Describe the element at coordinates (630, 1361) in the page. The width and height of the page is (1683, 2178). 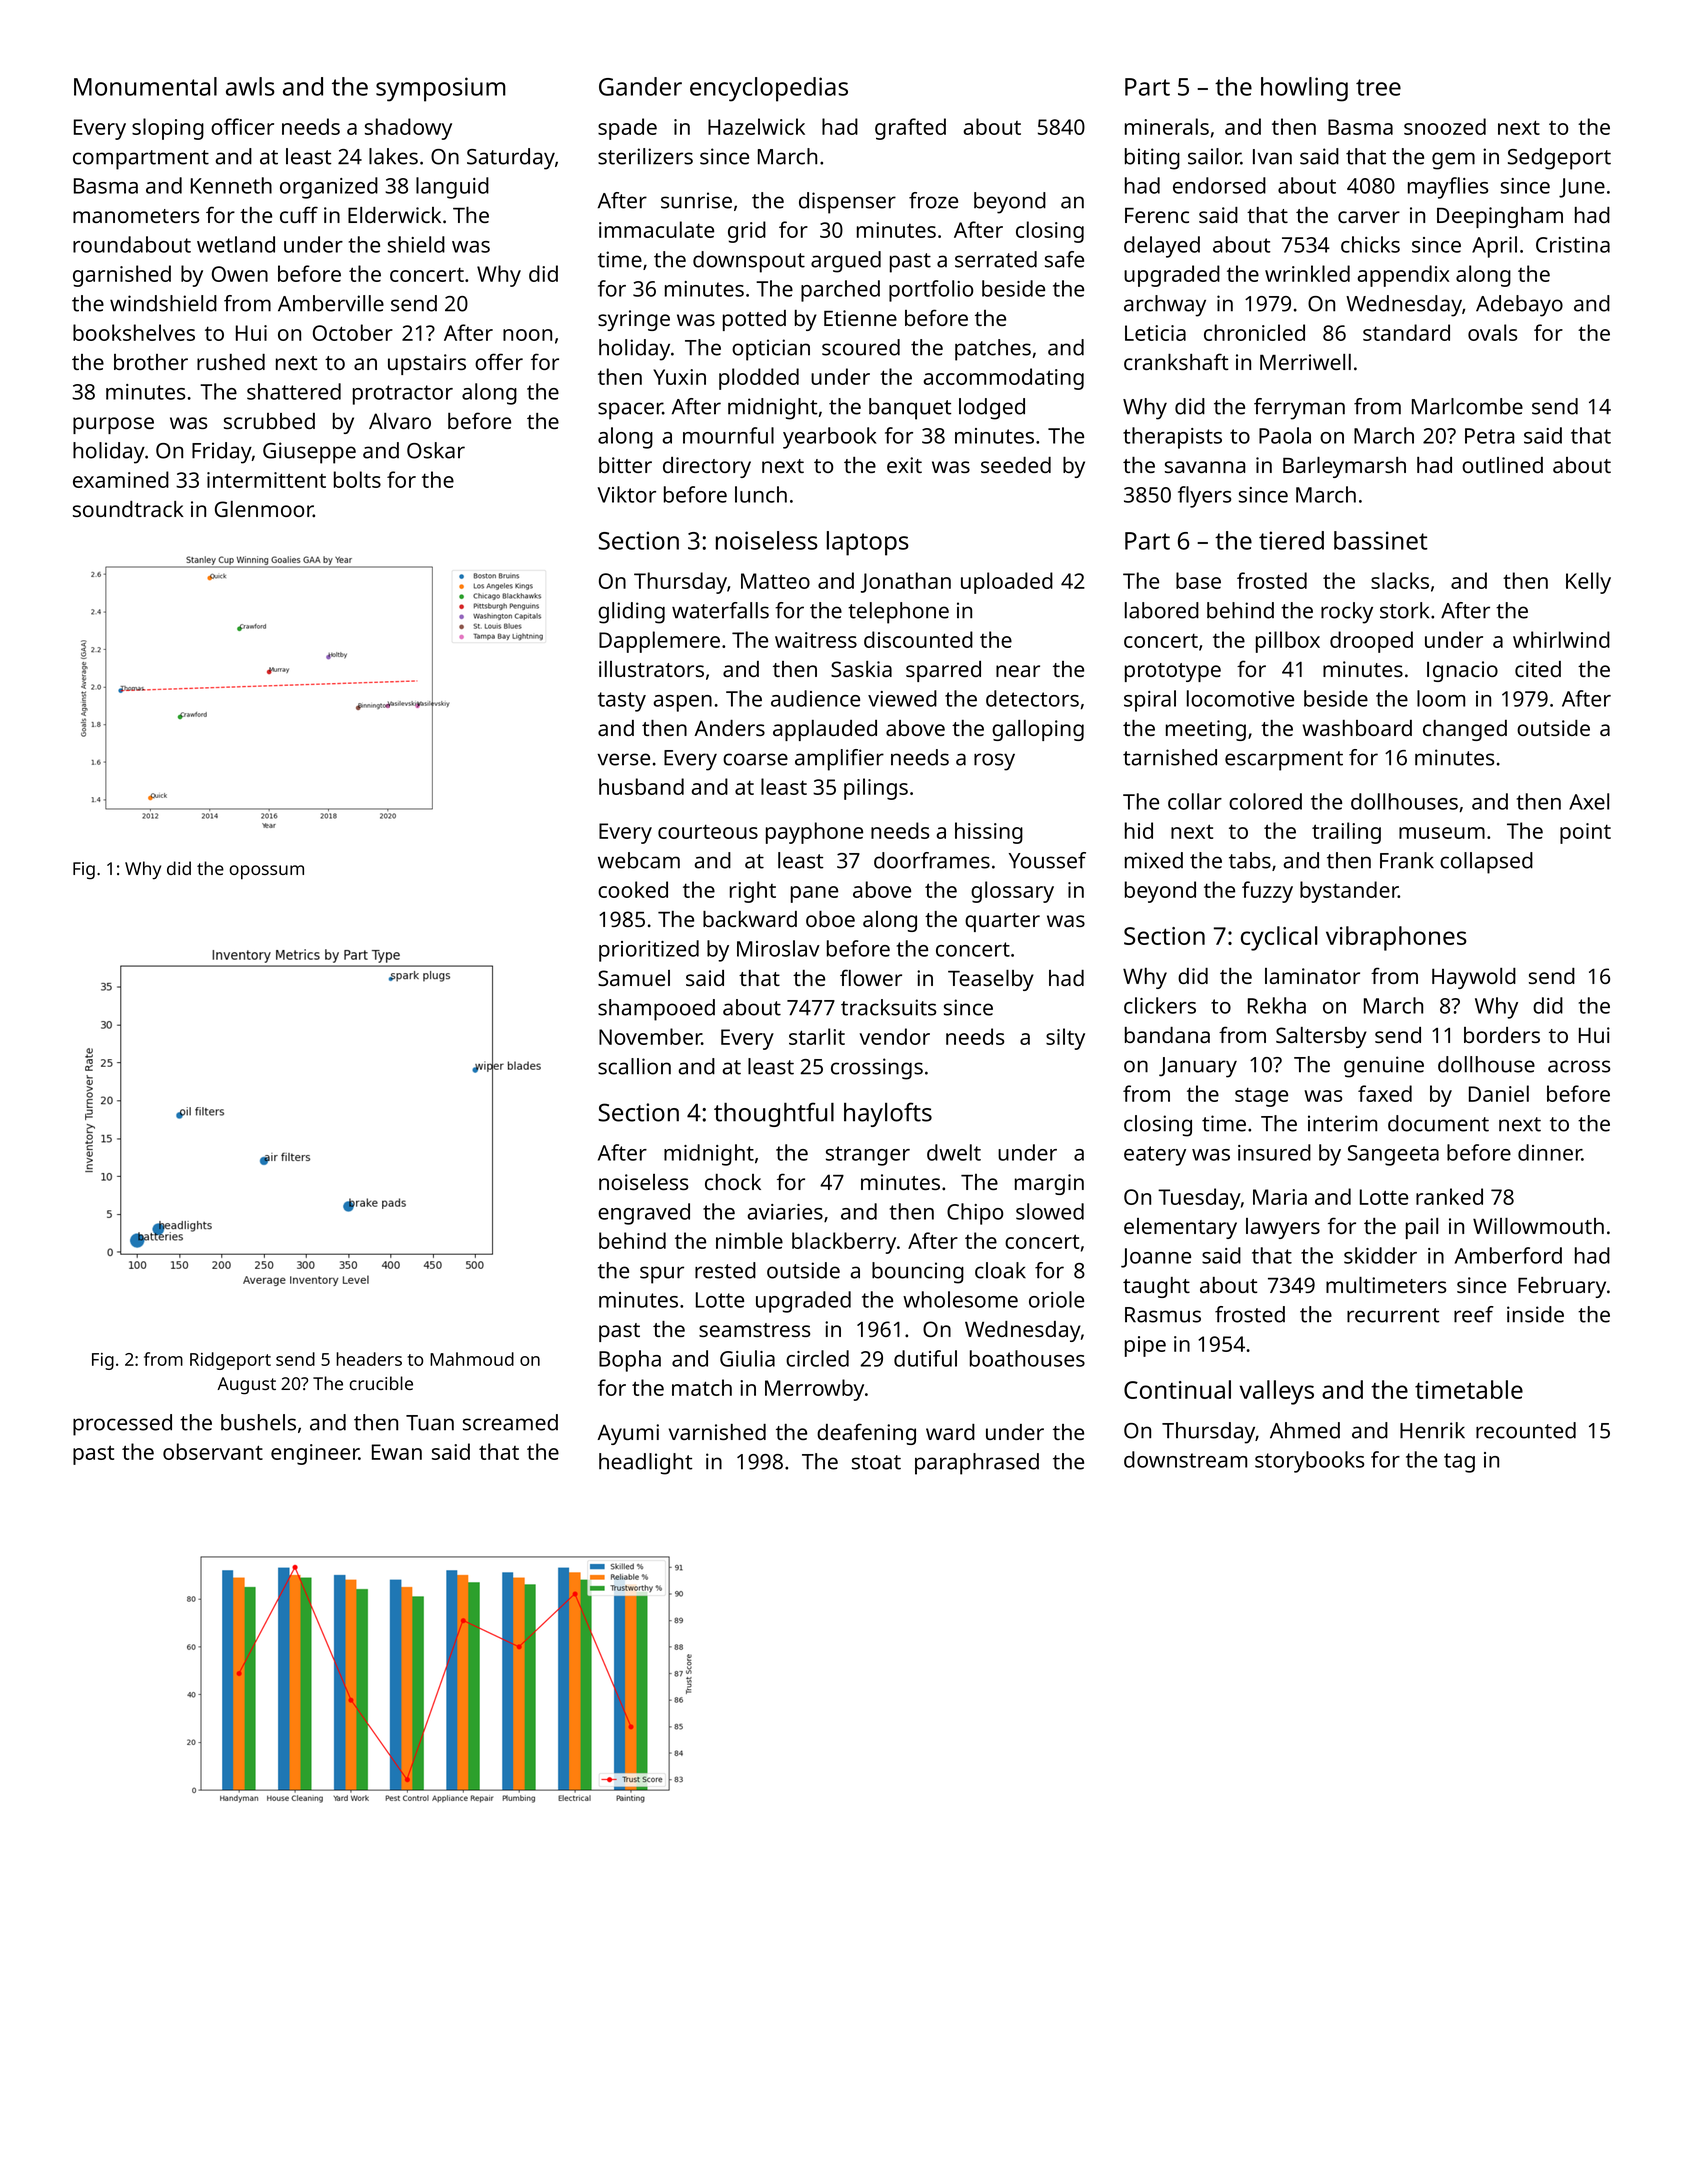
I see `Bopha` at that location.
